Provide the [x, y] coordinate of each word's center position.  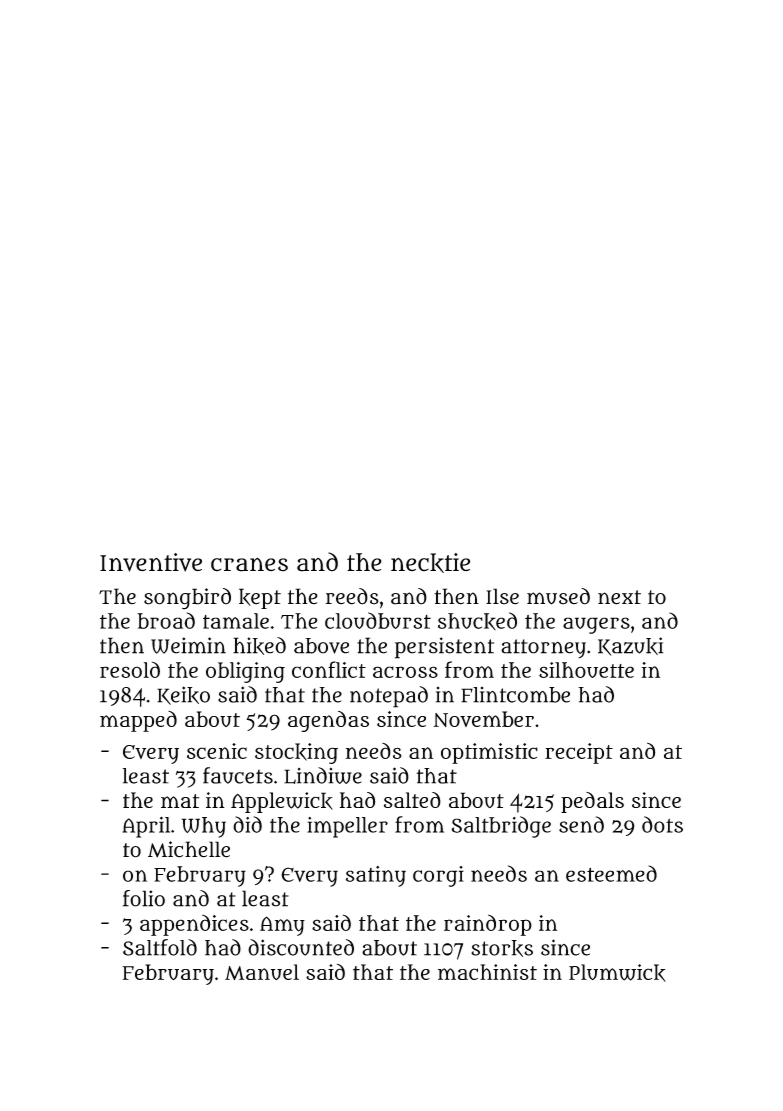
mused [558, 596]
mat [180, 801]
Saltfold [160, 947]
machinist [487, 972]
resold [130, 669]
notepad [389, 697]
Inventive [151, 562]
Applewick [282, 802]
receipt [579, 753]
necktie [430, 563]
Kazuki [630, 646]
